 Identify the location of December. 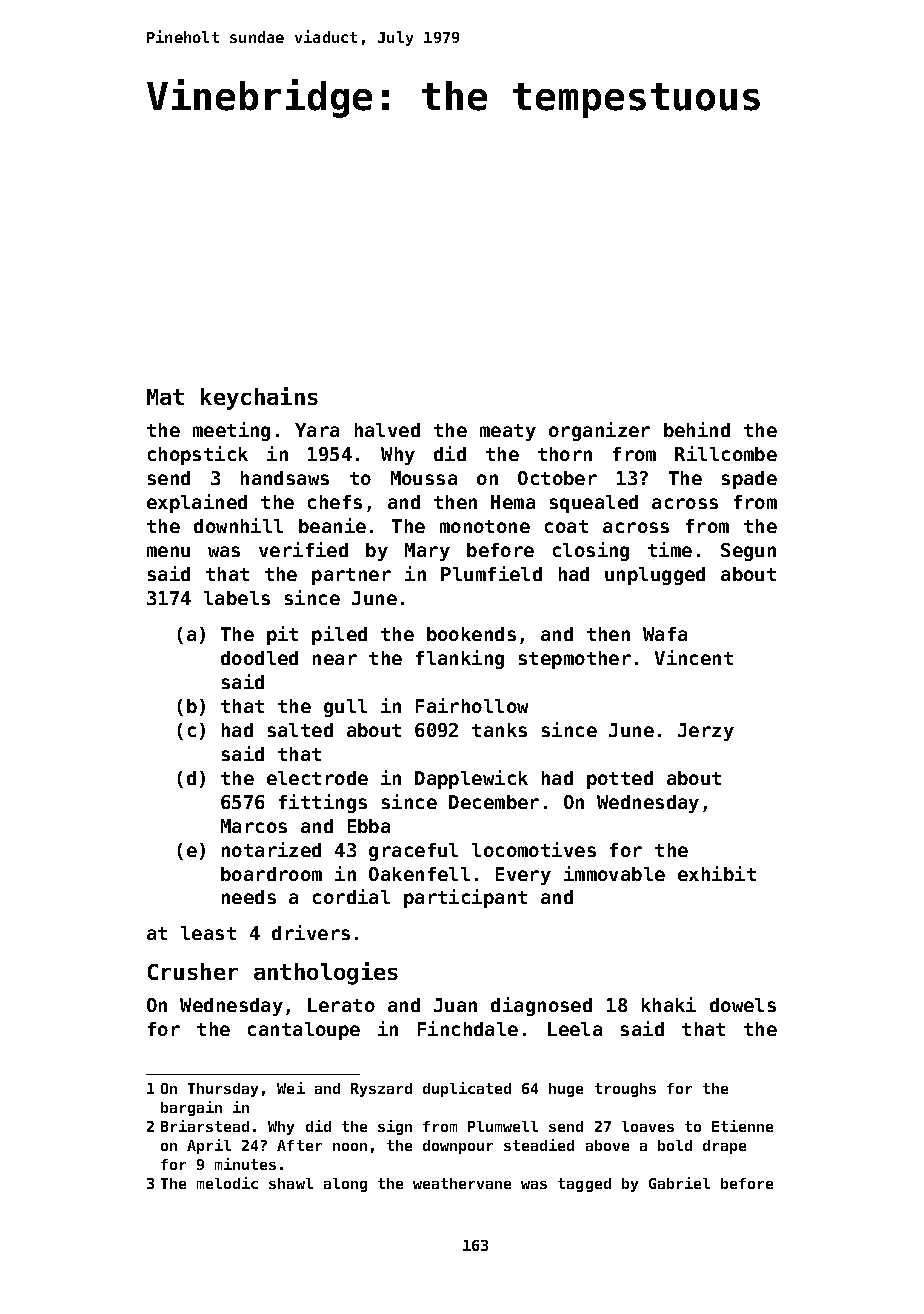
(494, 802).
